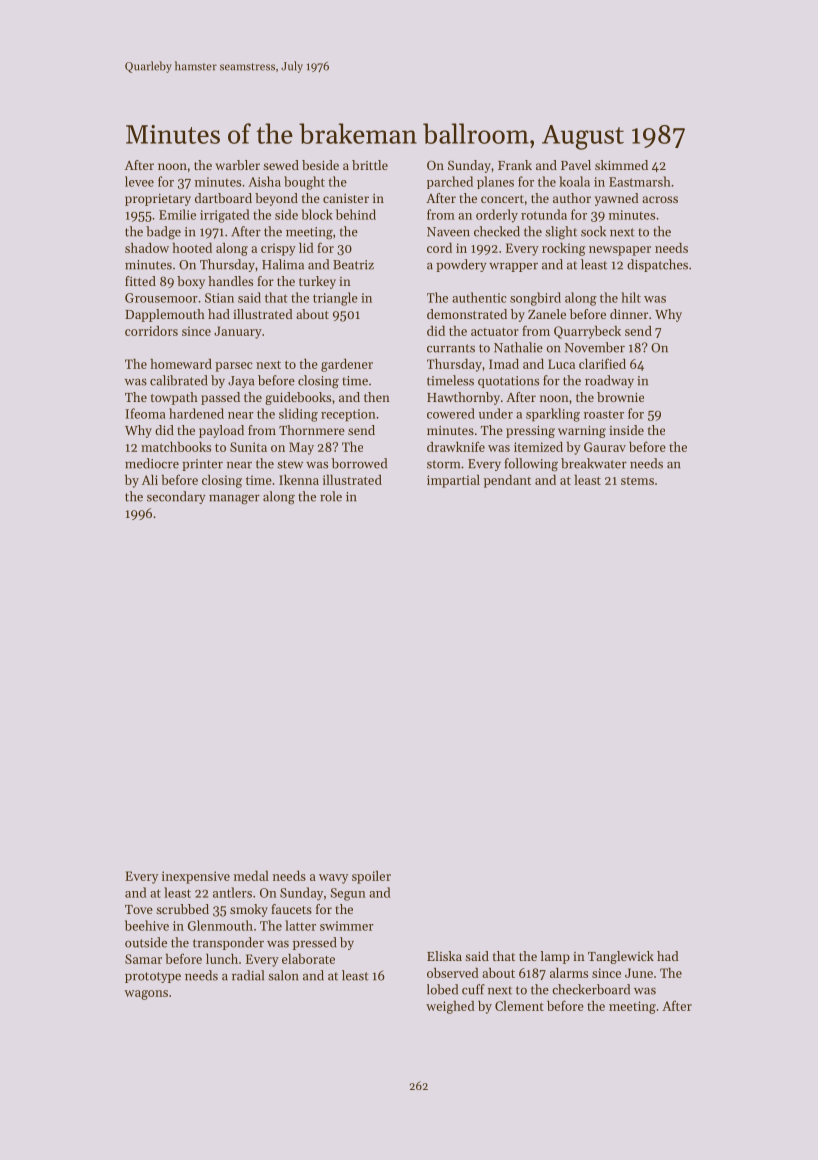 This screenshot has width=818, height=1160. What do you see at coordinates (504, 364) in the screenshot?
I see `Imad` at bounding box center [504, 364].
